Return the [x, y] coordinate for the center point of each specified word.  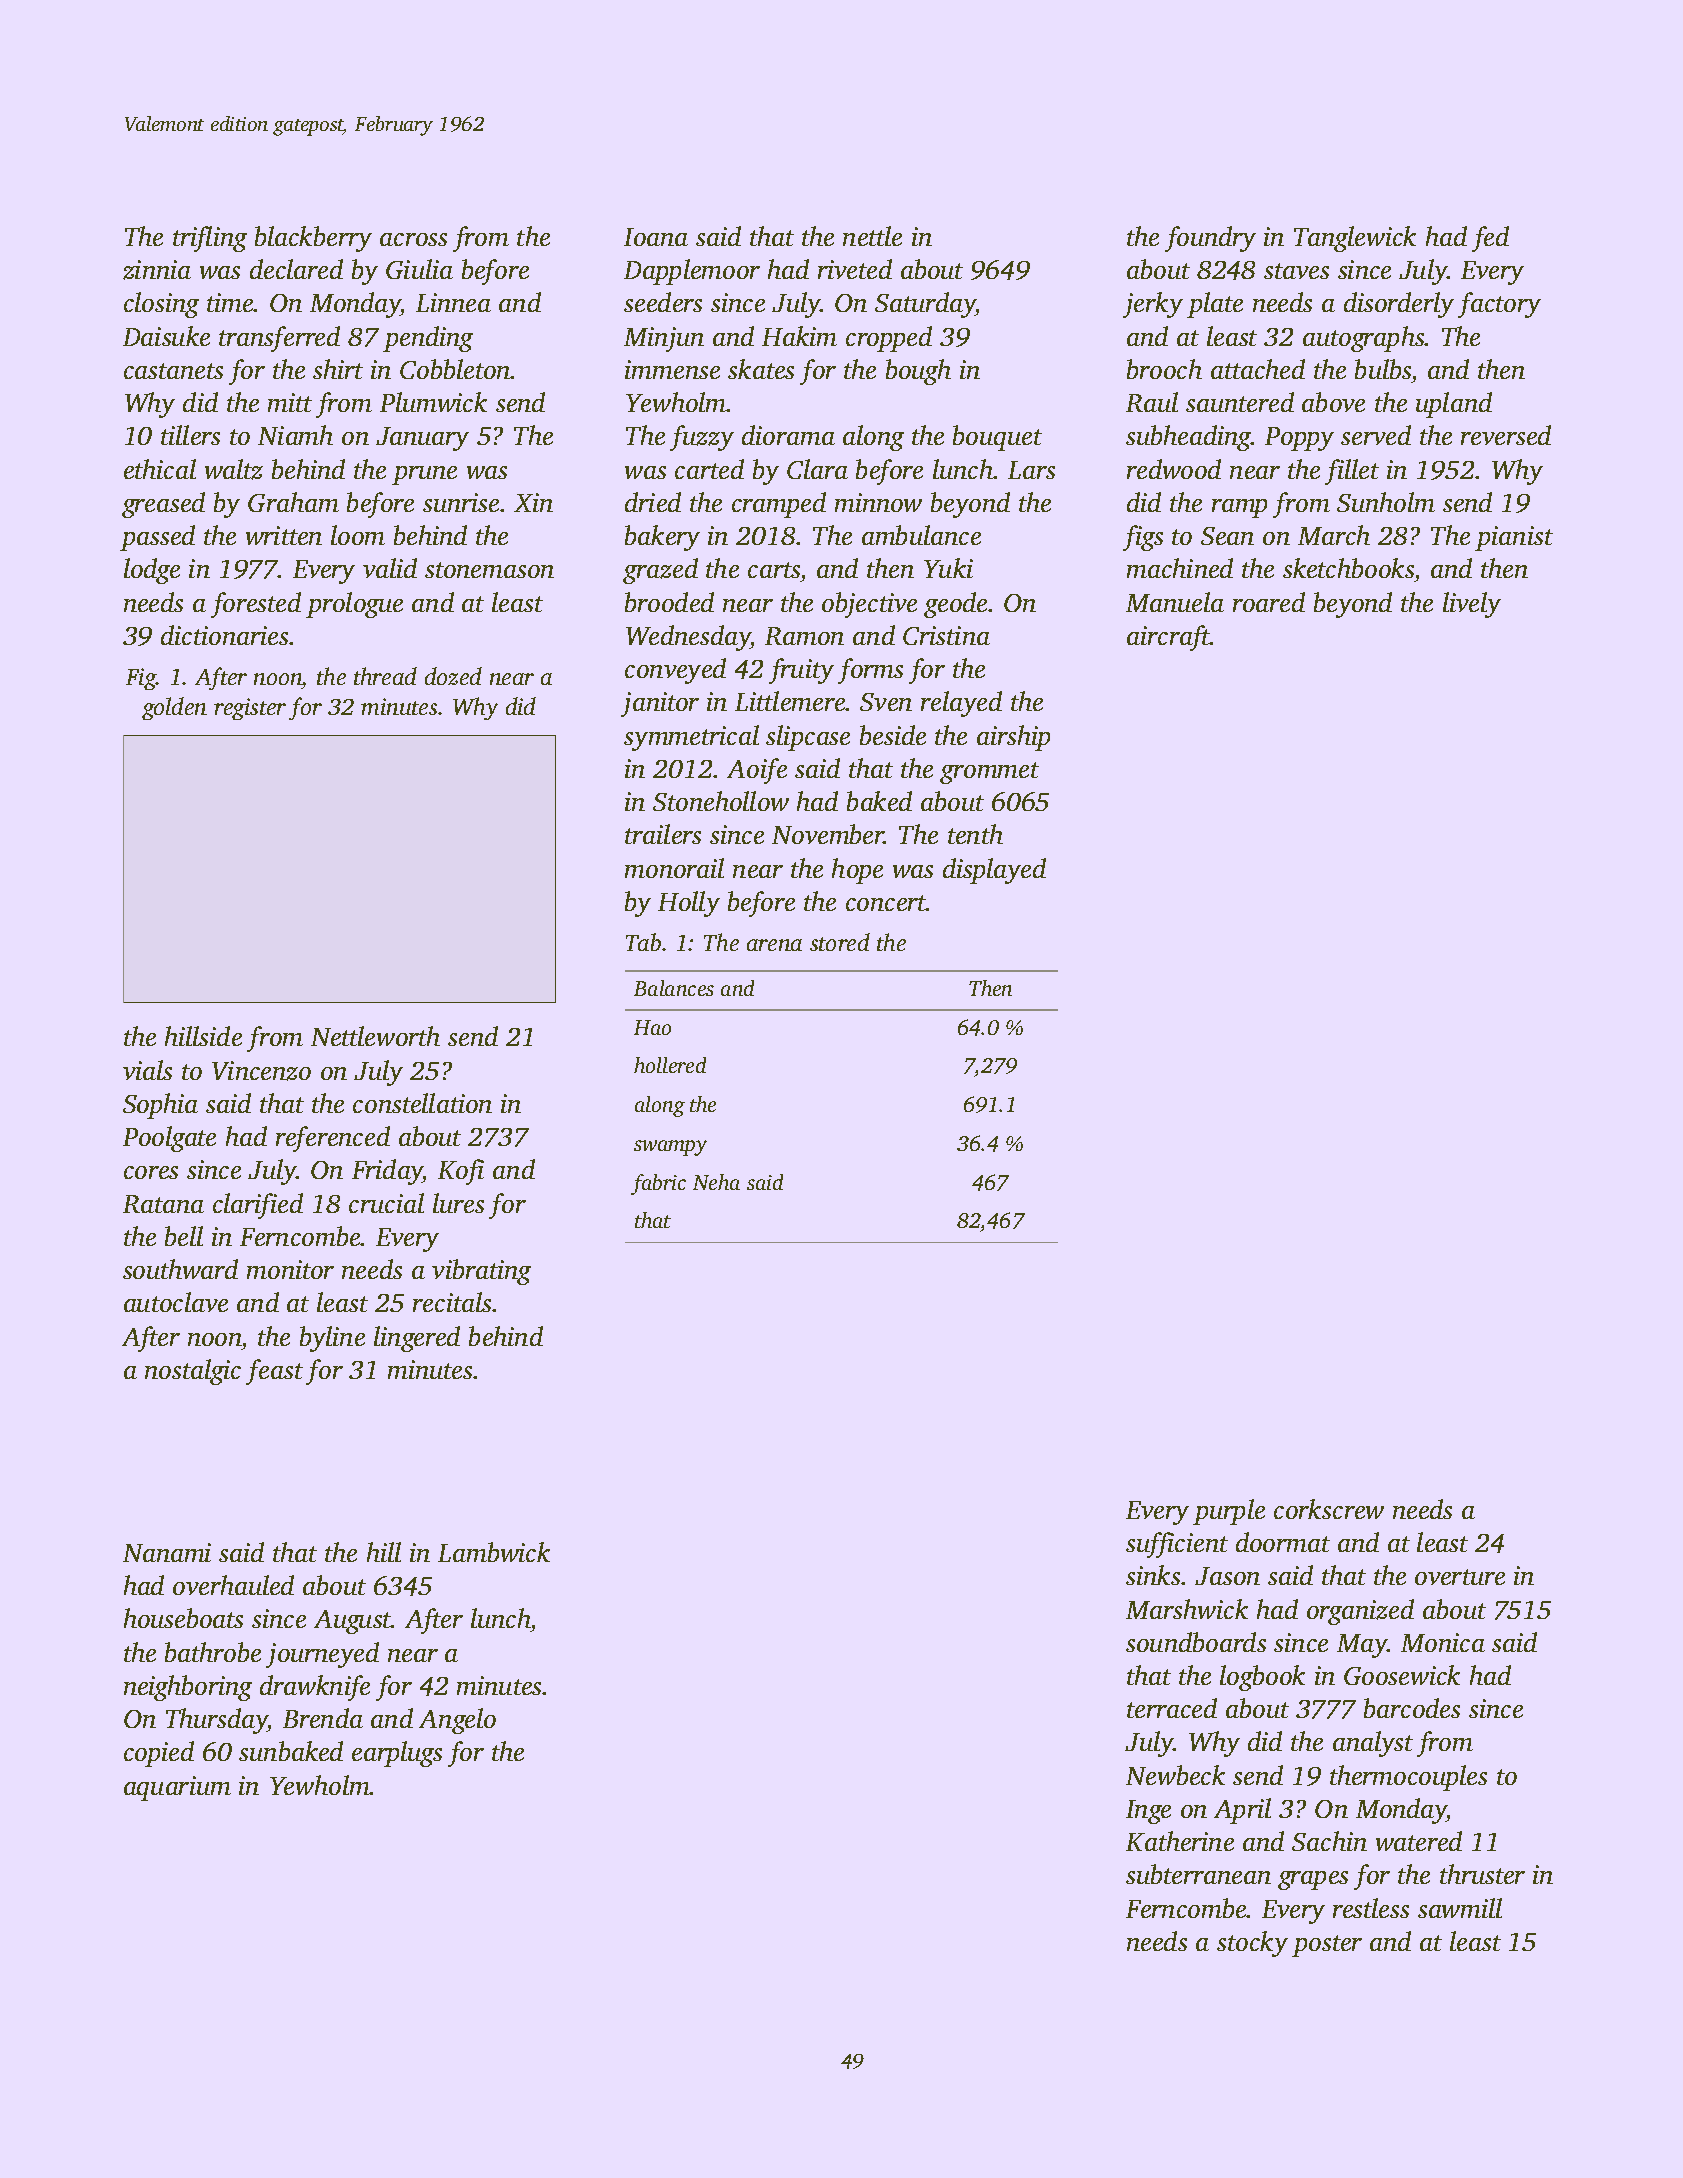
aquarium [177, 1788]
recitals [452, 1302]
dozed [453, 676]
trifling [210, 239]
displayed [994, 871]
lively [1472, 605]
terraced [1172, 1708]
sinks [1153, 1575]
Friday [387, 1172]
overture [1460, 1577]
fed [1490, 239]
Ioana [656, 237]
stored [840, 942]
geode [956, 605]
